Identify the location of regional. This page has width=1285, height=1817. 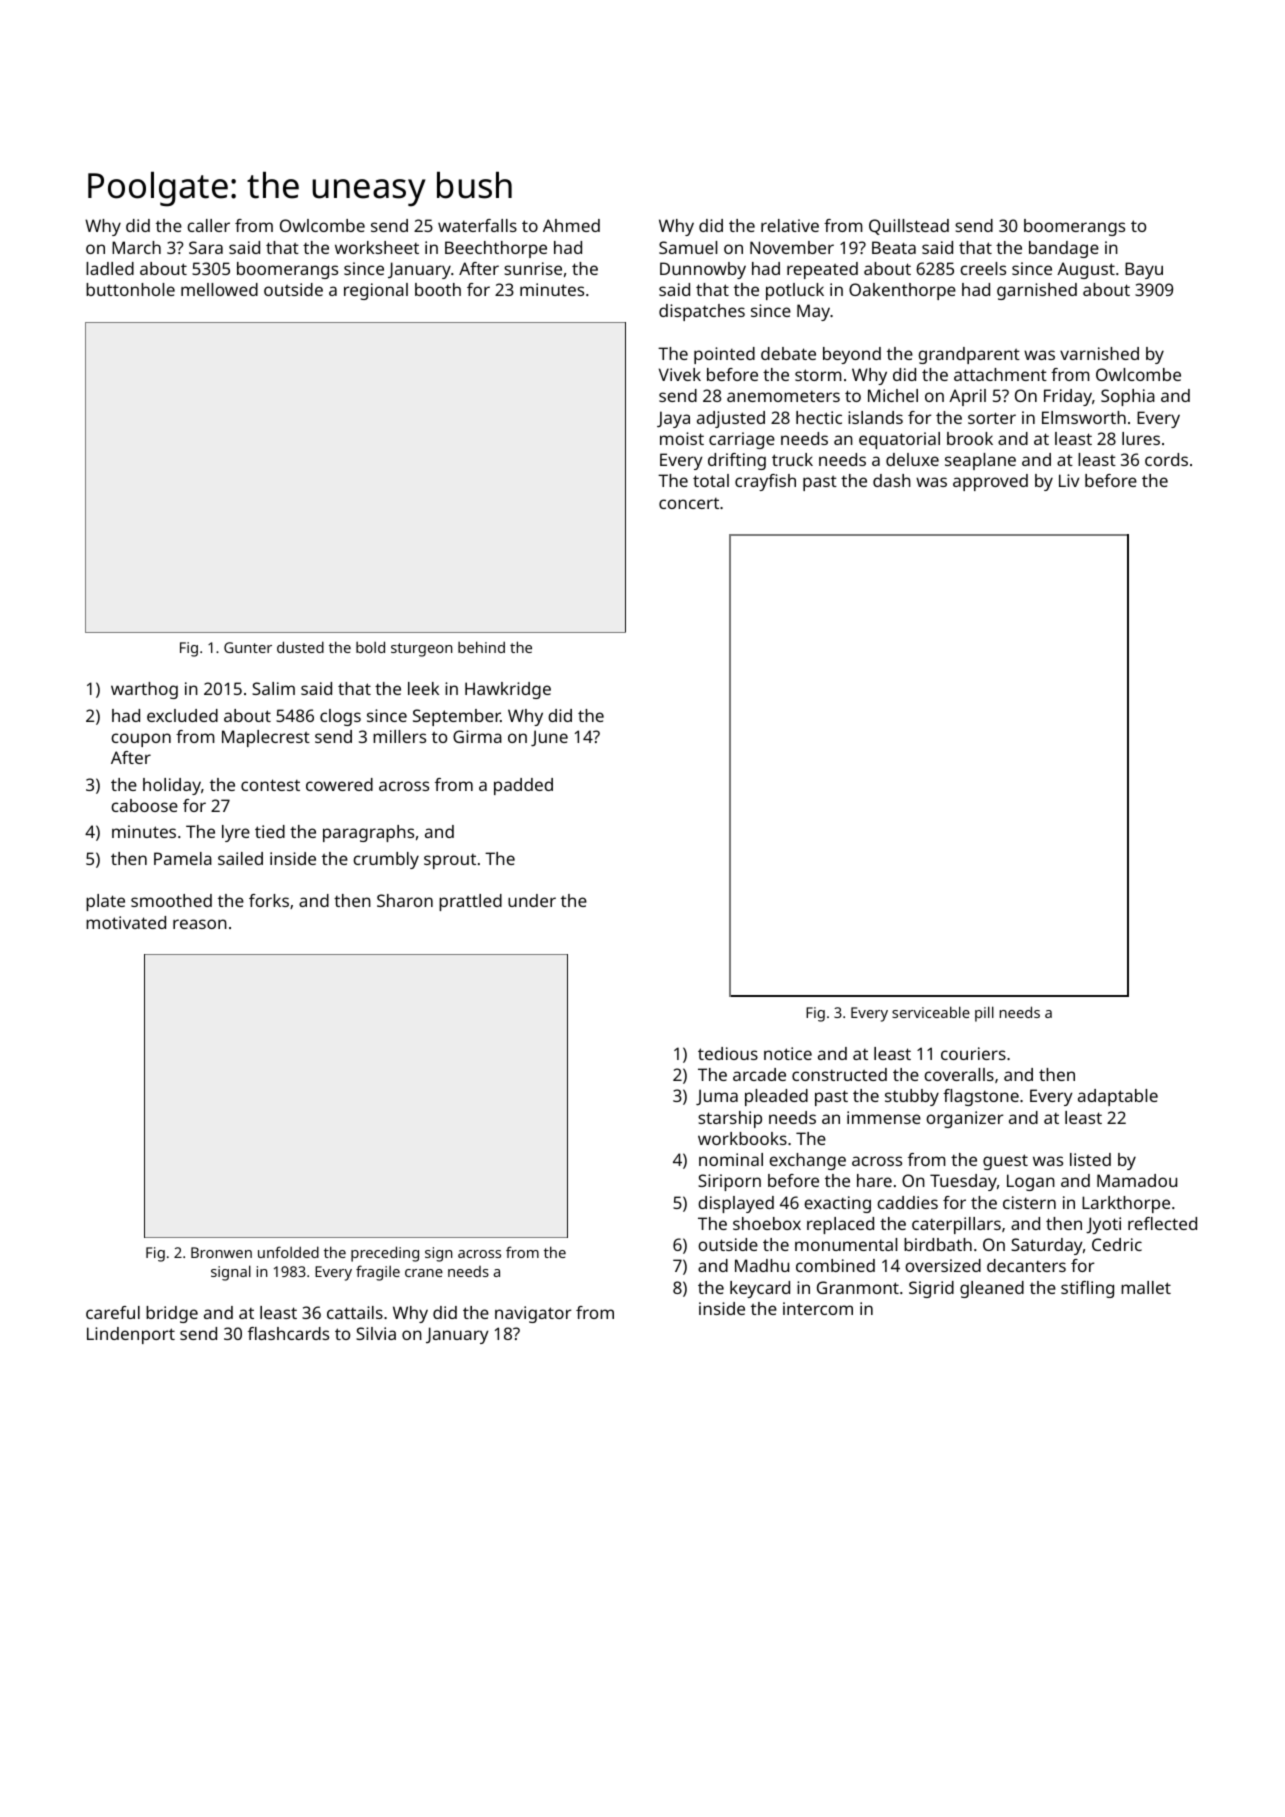
(376, 291).
